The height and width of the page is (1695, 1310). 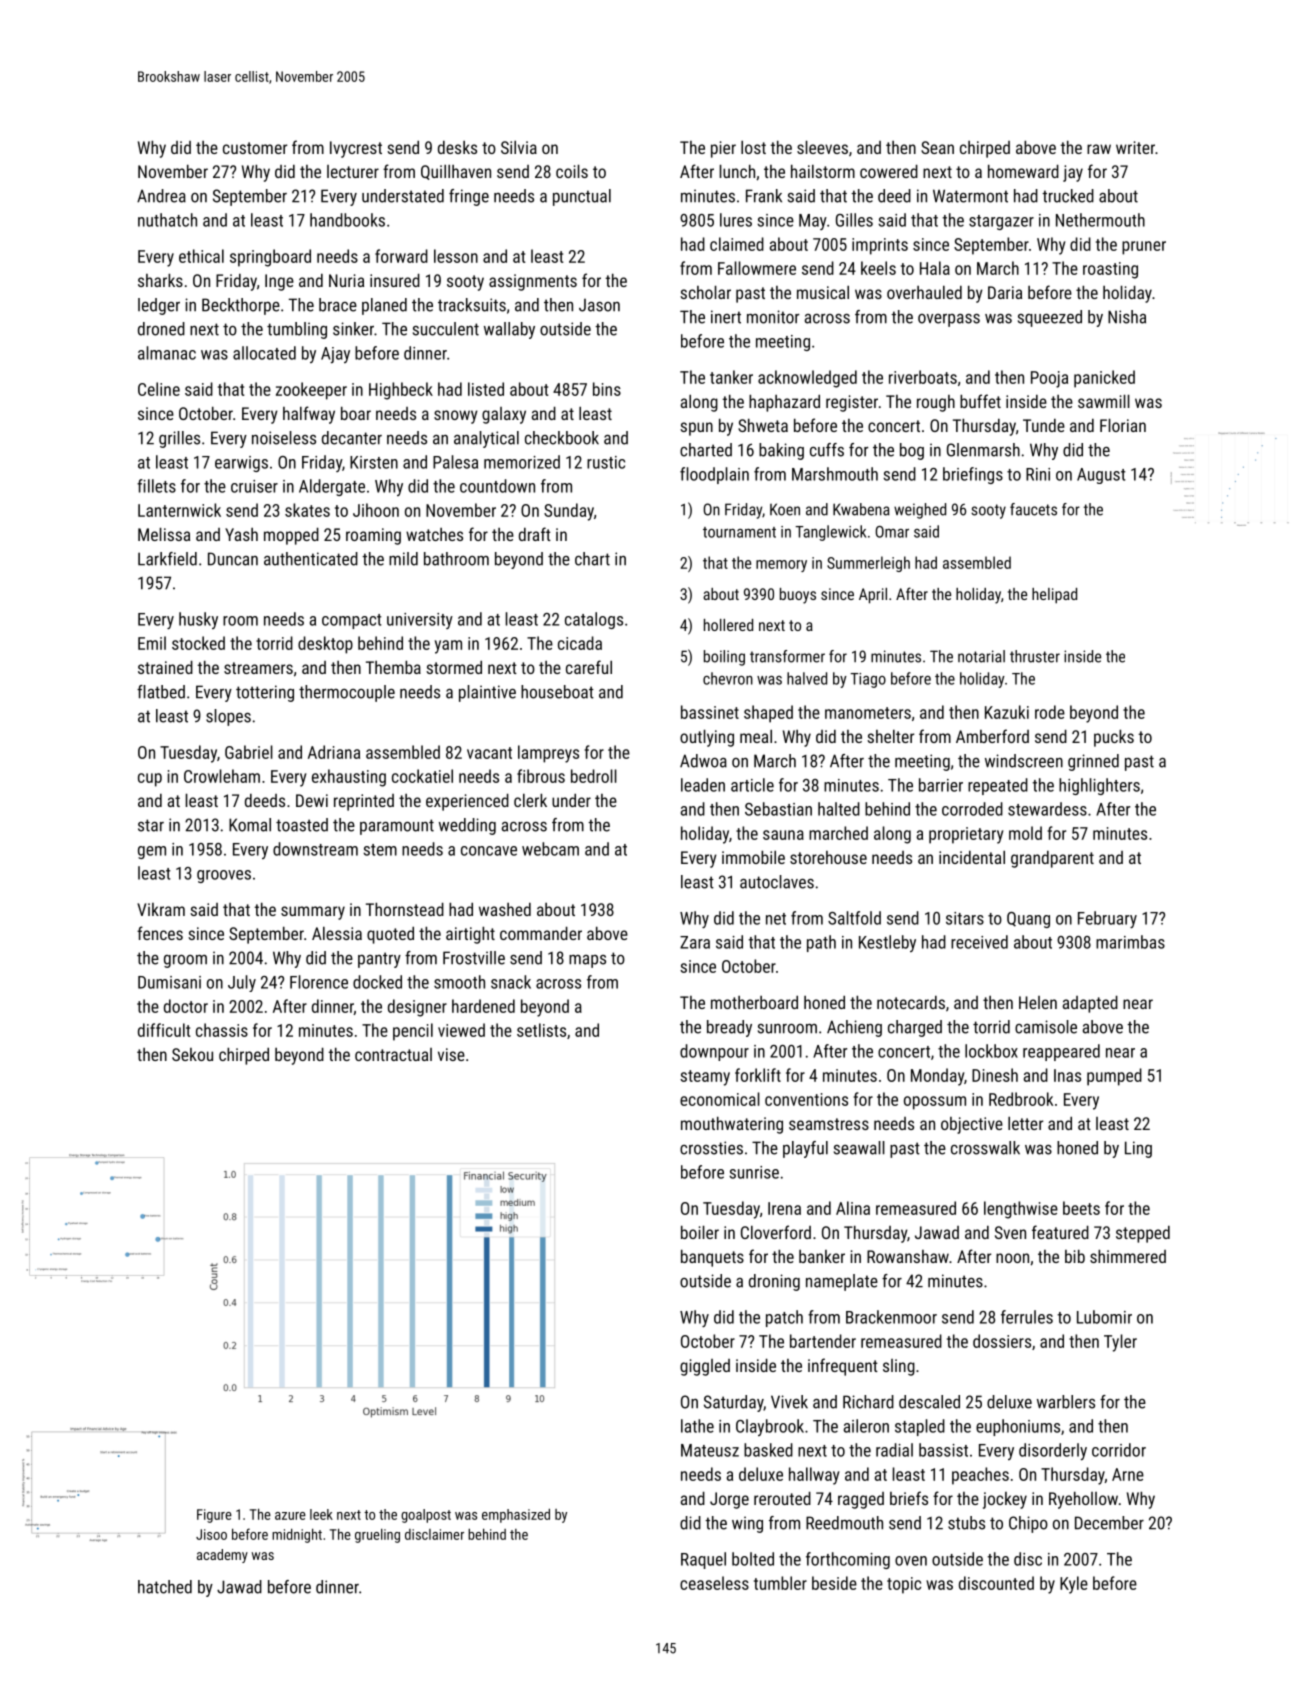 I want to click on bog, so click(x=912, y=451).
